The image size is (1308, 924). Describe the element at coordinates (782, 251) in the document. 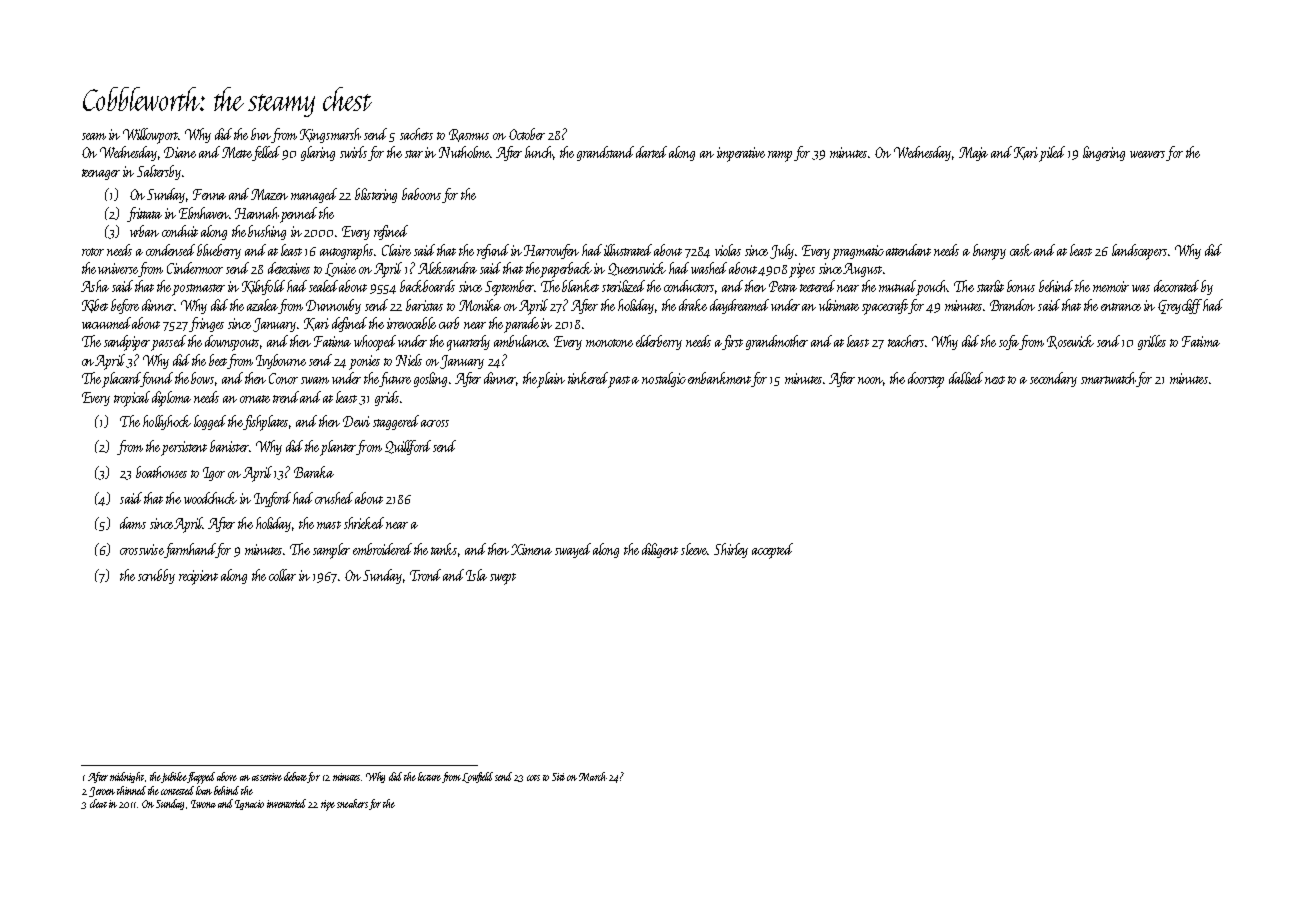

I see `July` at that location.
